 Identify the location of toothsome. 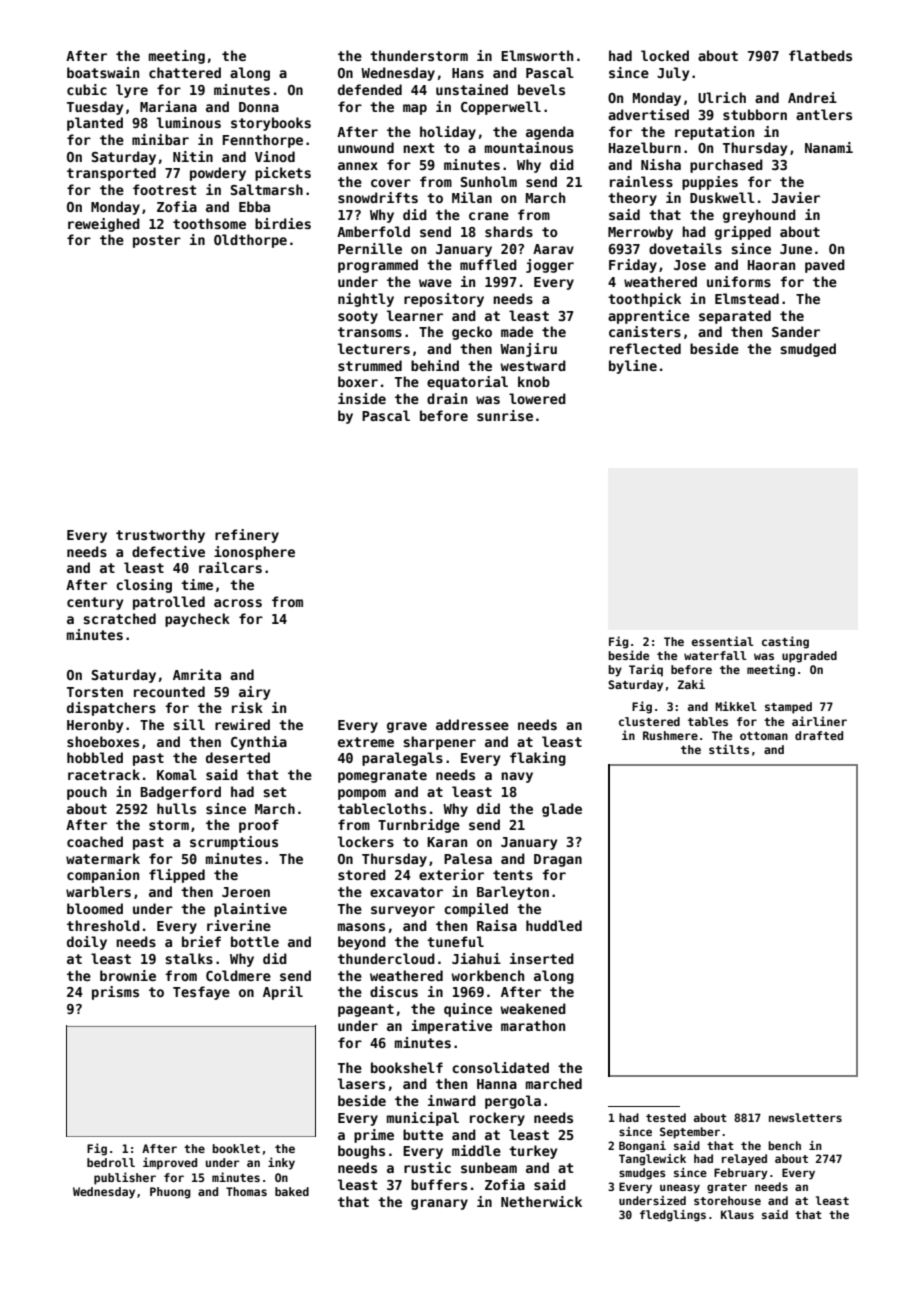
(209, 223).
